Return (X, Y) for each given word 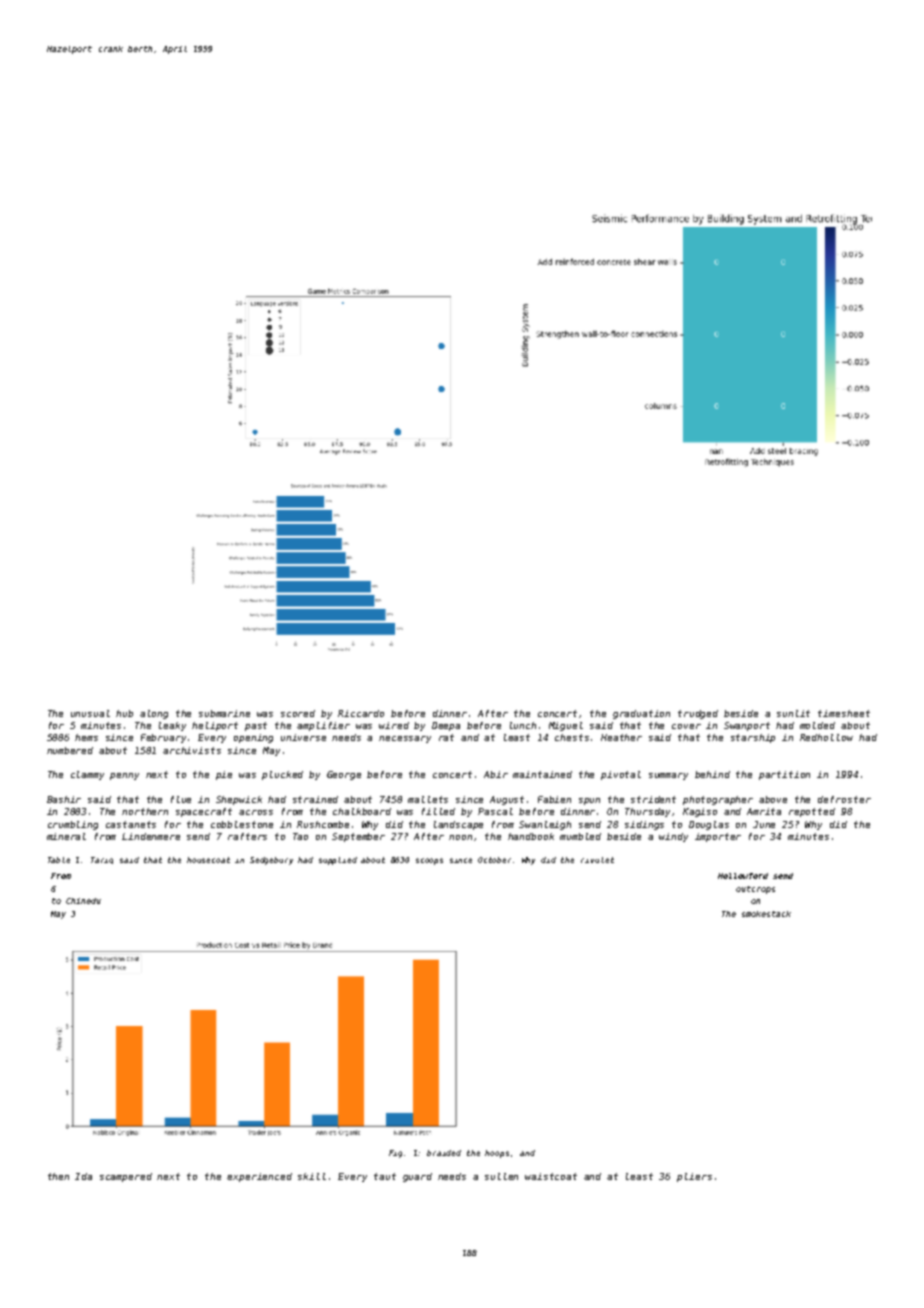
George (344, 775)
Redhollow (826, 737)
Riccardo (361, 713)
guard (417, 1177)
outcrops (755, 890)
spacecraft (204, 812)
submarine (224, 713)
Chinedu (83, 901)
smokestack (766, 914)
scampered (126, 1177)
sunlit (793, 713)
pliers (694, 1177)
